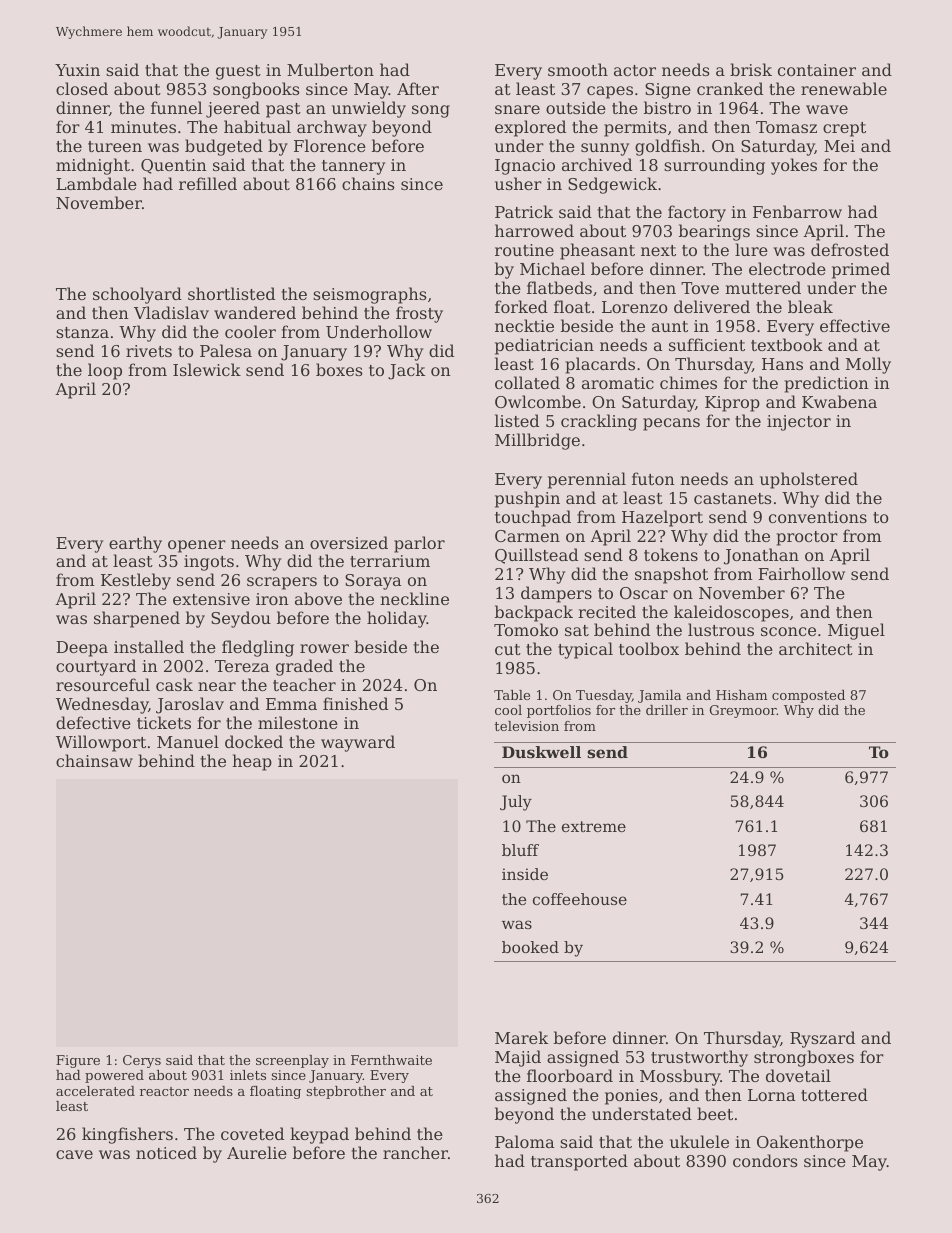  Describe the element at coordinates (137, 295) in the screenshot. I see `schoolyard` at that location.
